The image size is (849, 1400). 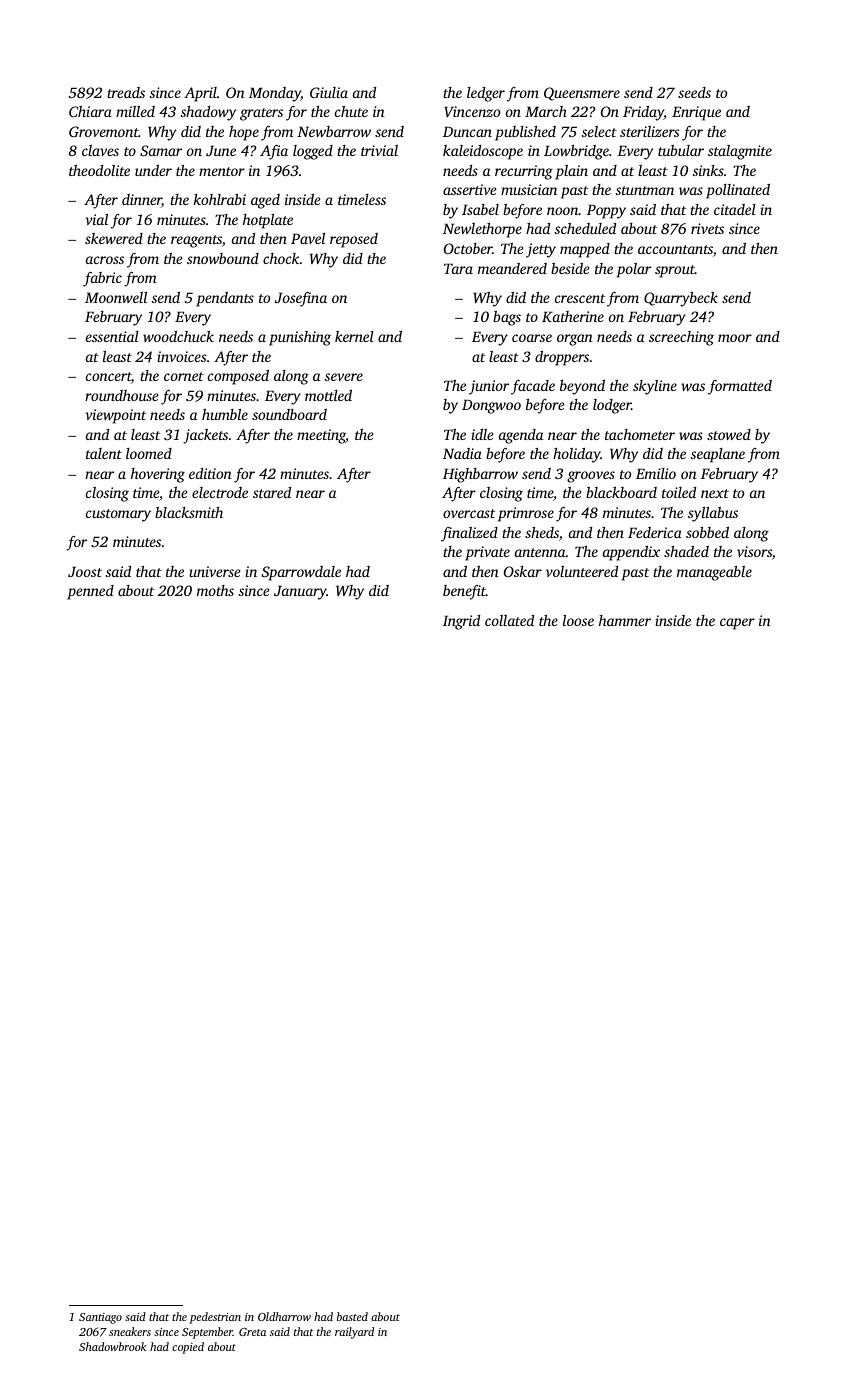 I want to click on kernel, so click(x=354, y=336).
